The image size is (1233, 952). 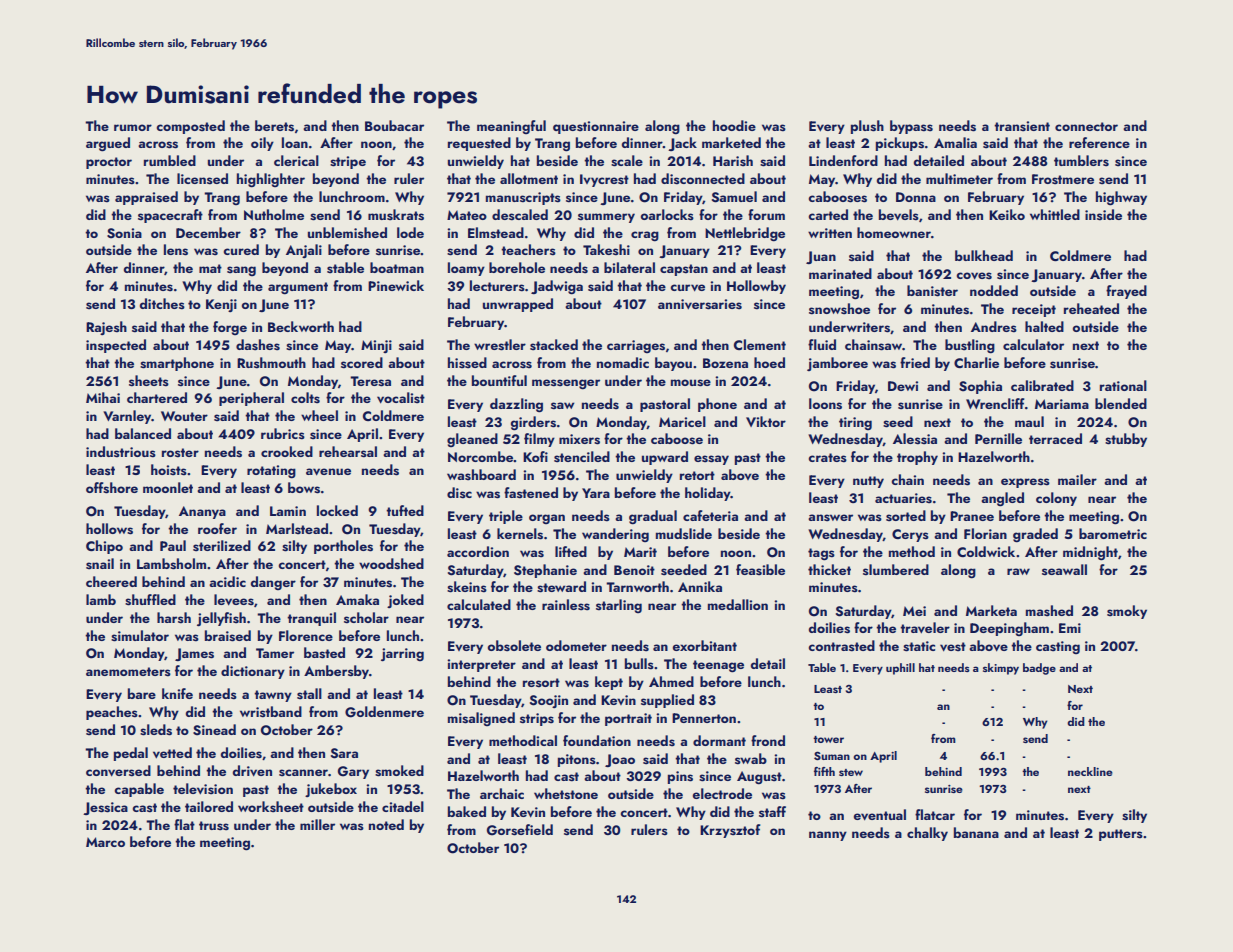 What do you see at coordinates (673, 364) in the screenshot?
I see `bayou` at bounding box center [673, 364].
